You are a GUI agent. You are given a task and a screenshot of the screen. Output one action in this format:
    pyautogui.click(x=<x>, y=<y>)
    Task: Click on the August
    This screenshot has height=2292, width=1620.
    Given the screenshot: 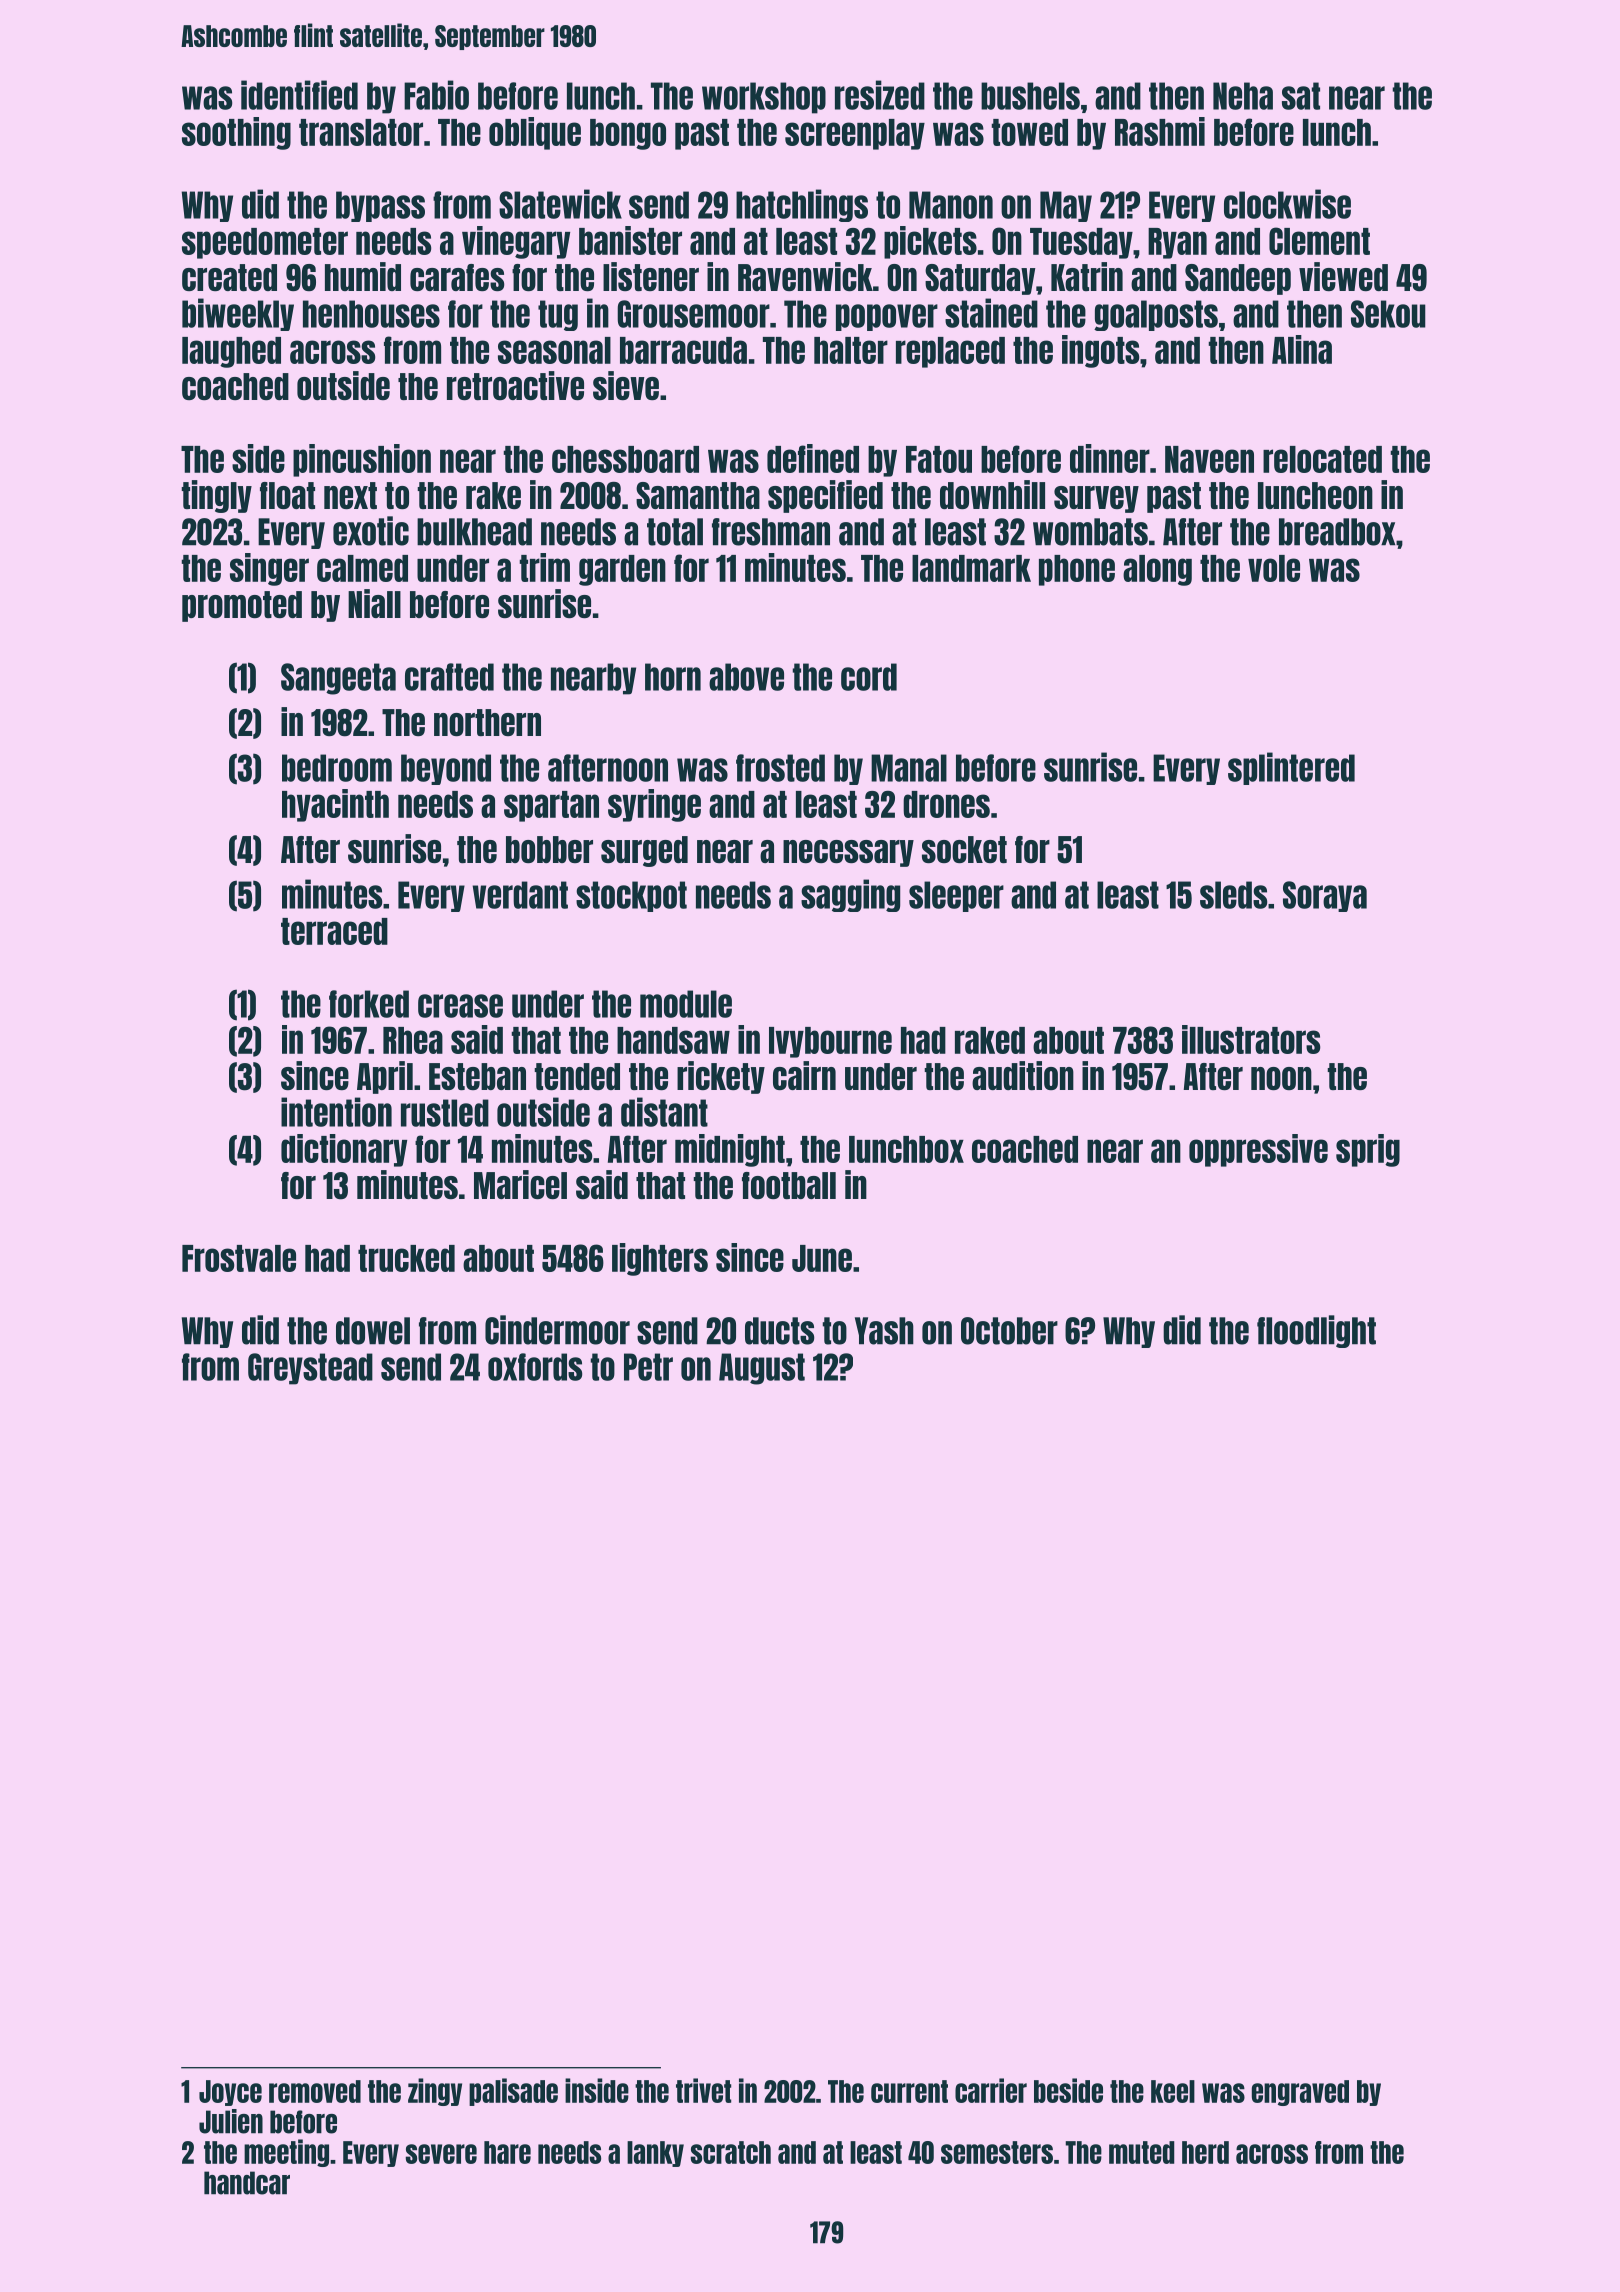 What is the action you would take?
    pyautogui.click(x=762, y=1369)
